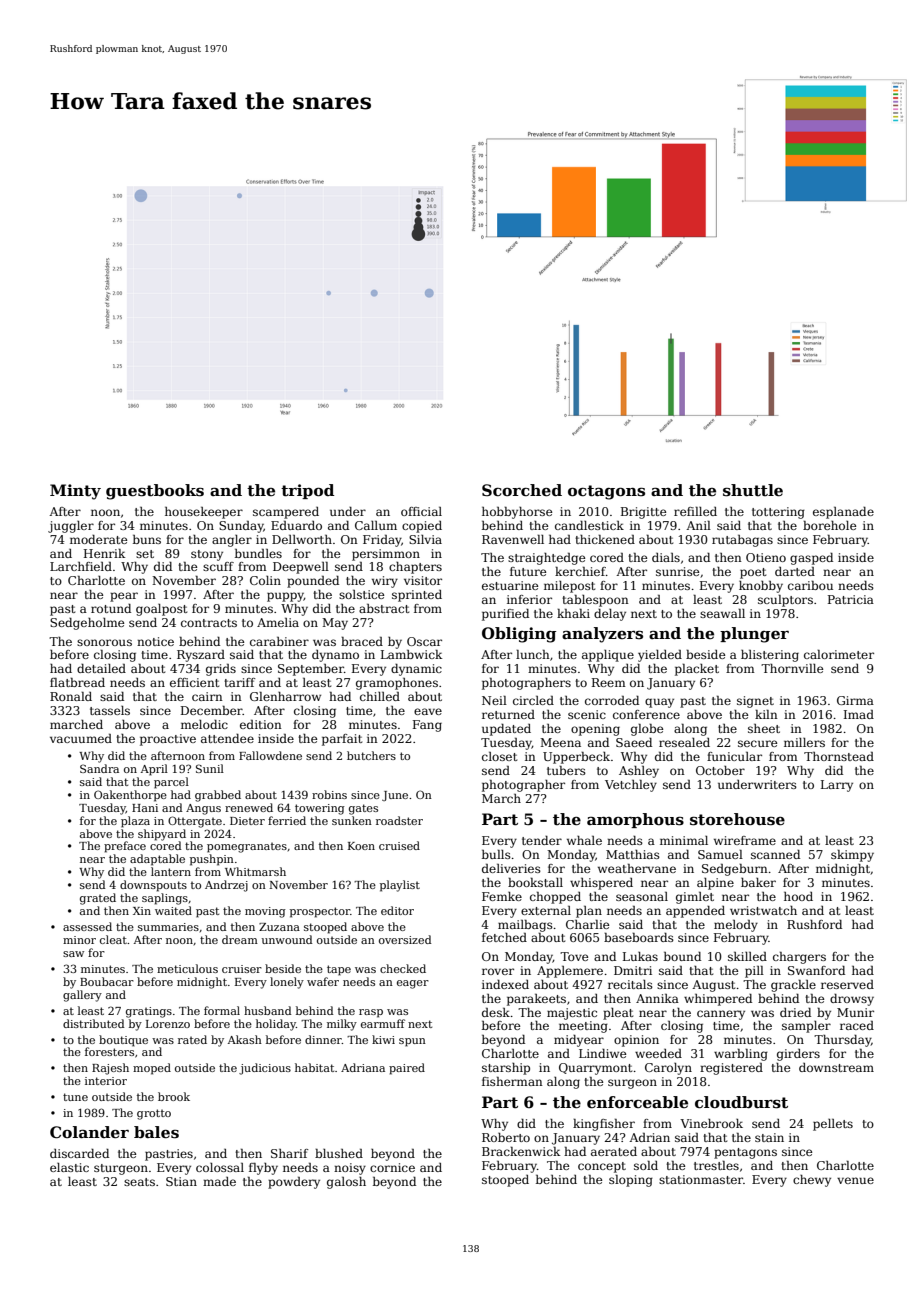 This screenshot has height=1308, width=924. What do you see at coordinates (154, 1114) in the screenshot?
I see `grotto` at bounding box center [154, 1114].
